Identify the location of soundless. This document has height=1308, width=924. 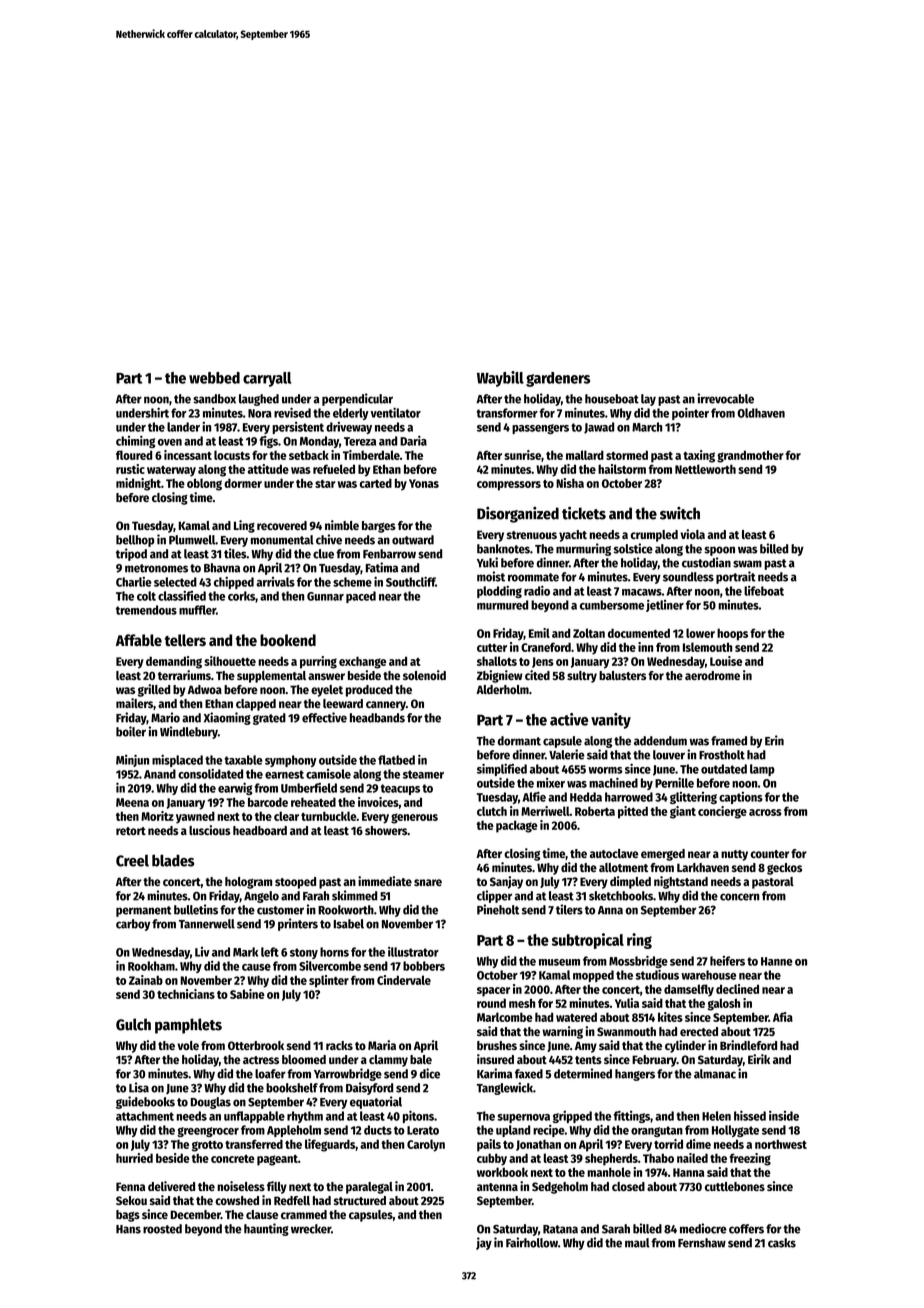
(688, 577).
